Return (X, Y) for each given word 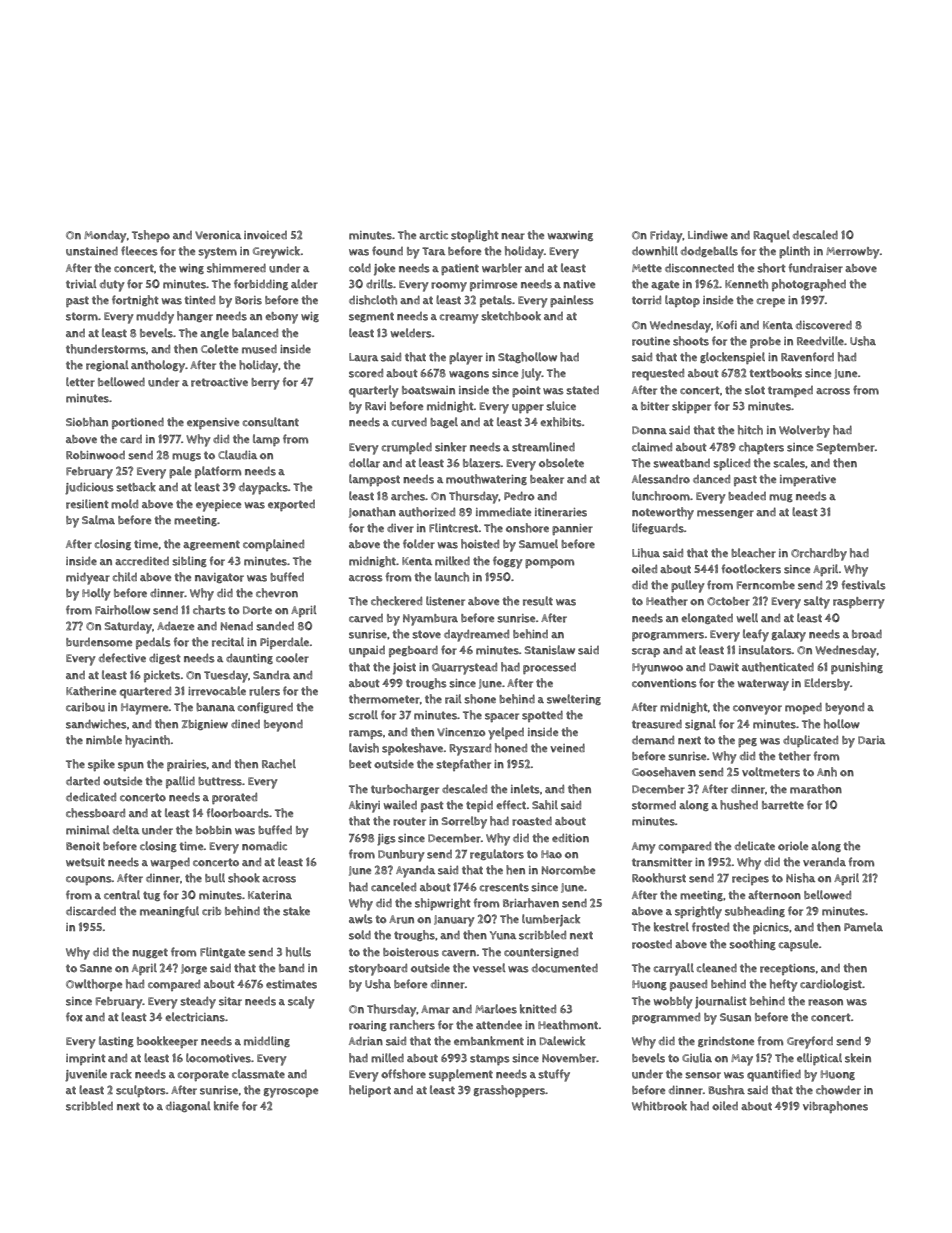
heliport (370, 1091)
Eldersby (827, 684)
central (122, 895)
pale (180, 472)
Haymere (145, 709)
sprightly (698, 912)
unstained (92, 251)
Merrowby (853, 253)
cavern (459, 953)
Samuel (538, 544)
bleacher (753, 553)
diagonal (188, 1106)
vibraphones (835, 1107)
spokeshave (412, 749)
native (579, 284)
